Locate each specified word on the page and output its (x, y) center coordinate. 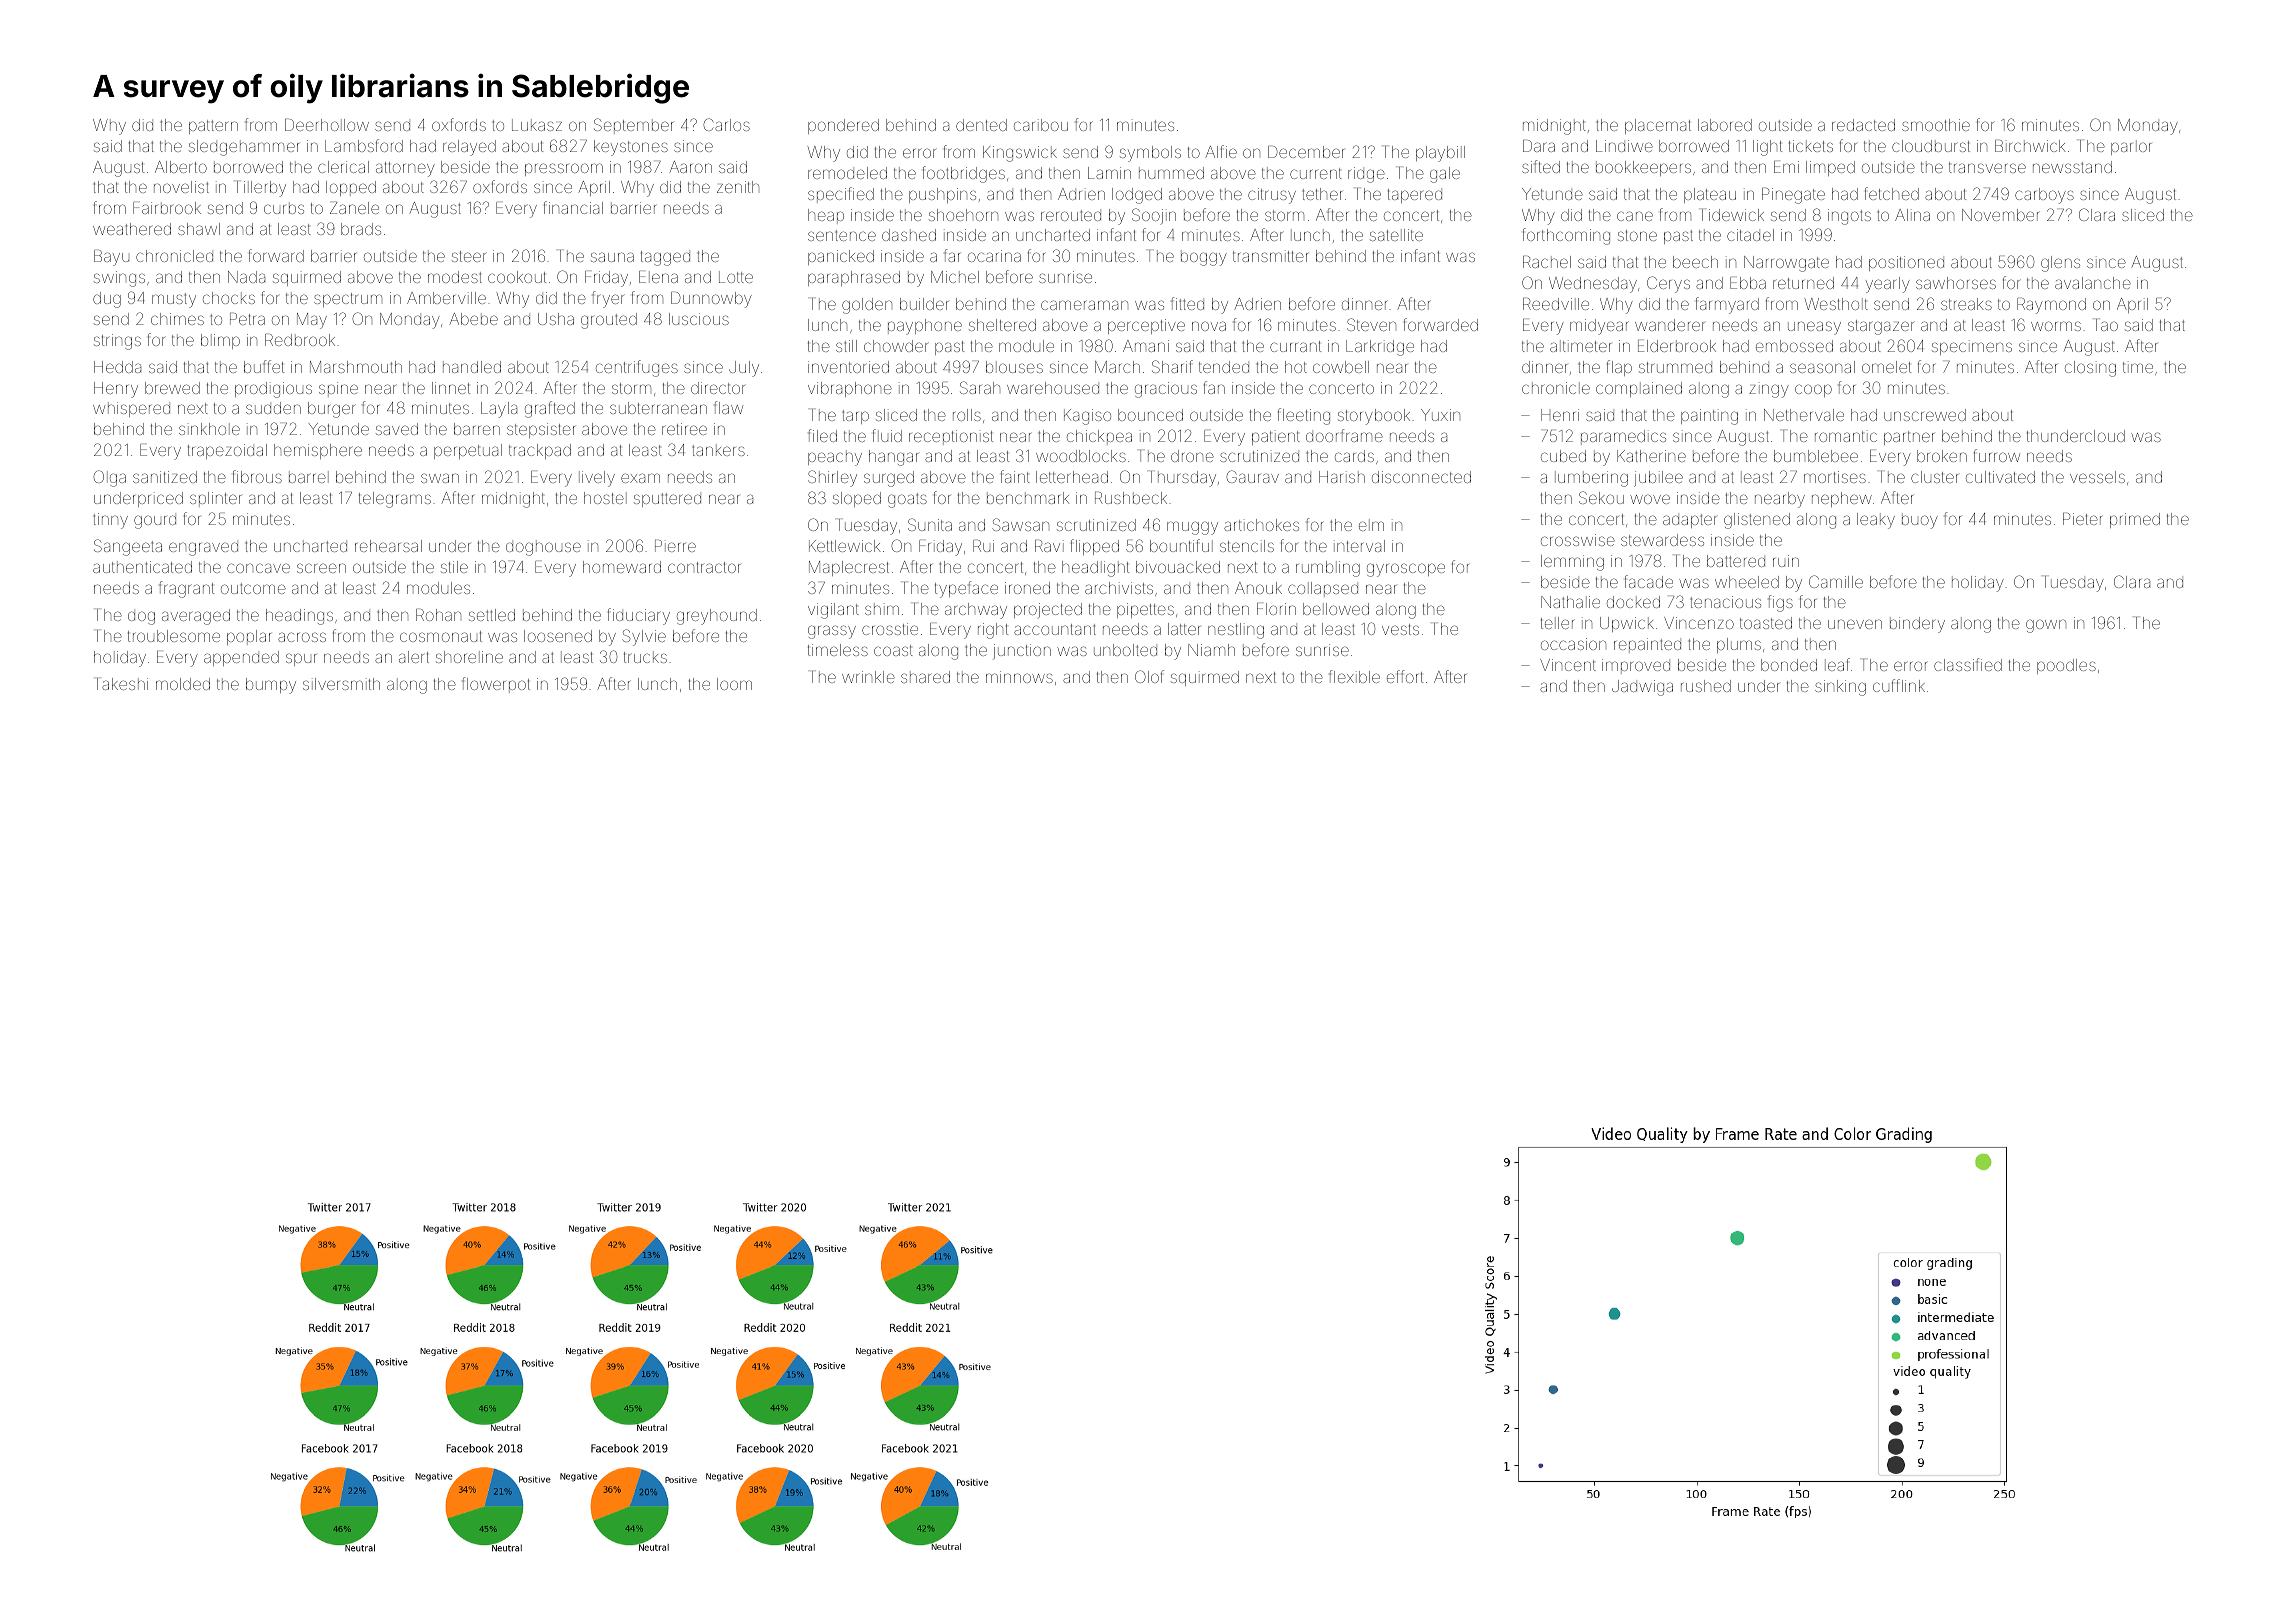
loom (734, 684)
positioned (1906, 263)
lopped (351, 188)
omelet (1886, 367)
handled (472, 367)
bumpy (271, 686)
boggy (1204, 258)
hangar (894, 458)
